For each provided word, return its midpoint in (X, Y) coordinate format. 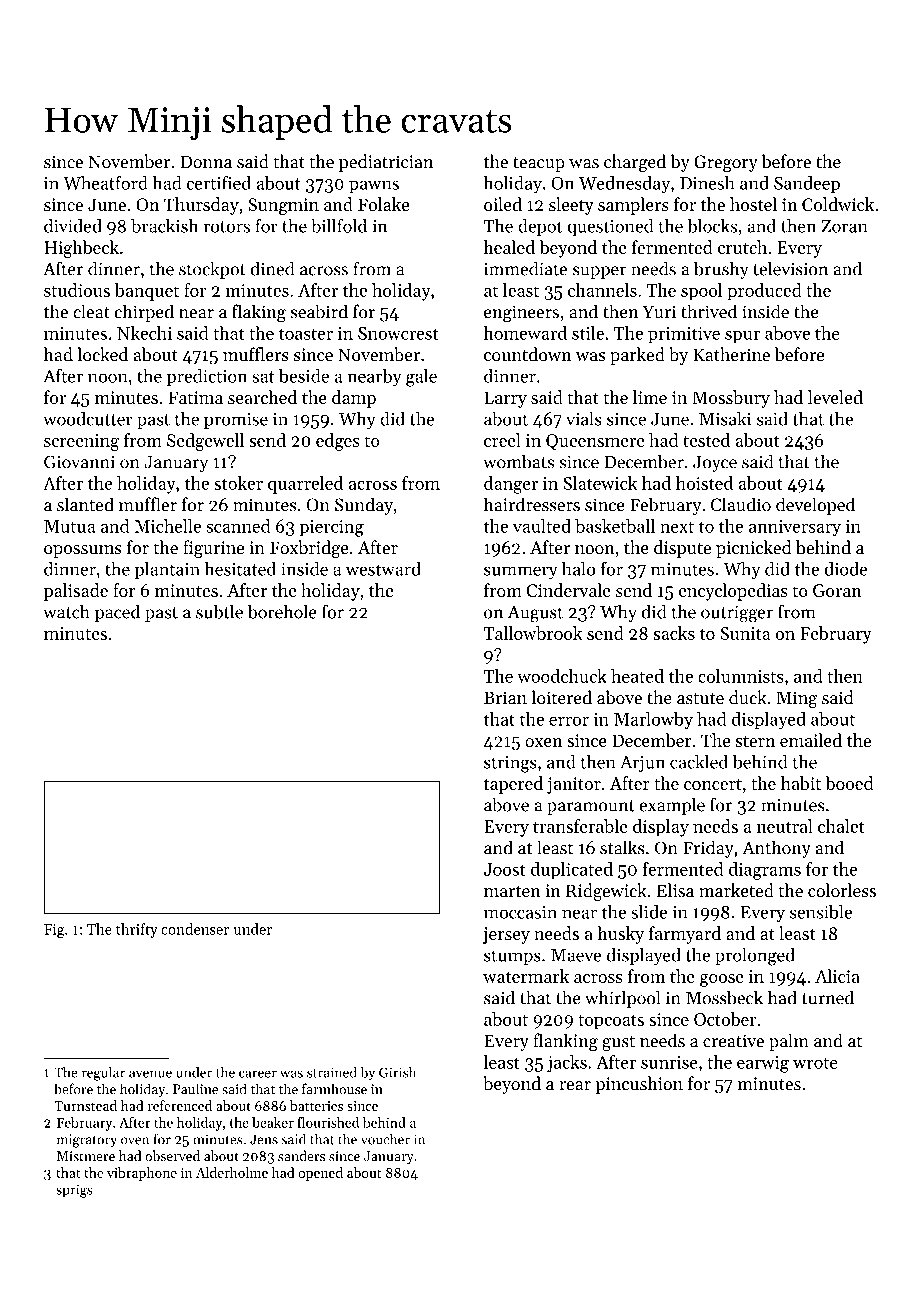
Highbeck (81, 249)
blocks (712, 226)
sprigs (74, 1191)
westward (383, 569)
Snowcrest (398, 333)
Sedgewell (205, 442)
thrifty (137, 930)
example (672, 806)
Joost (505, 869)
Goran (837, 590)
